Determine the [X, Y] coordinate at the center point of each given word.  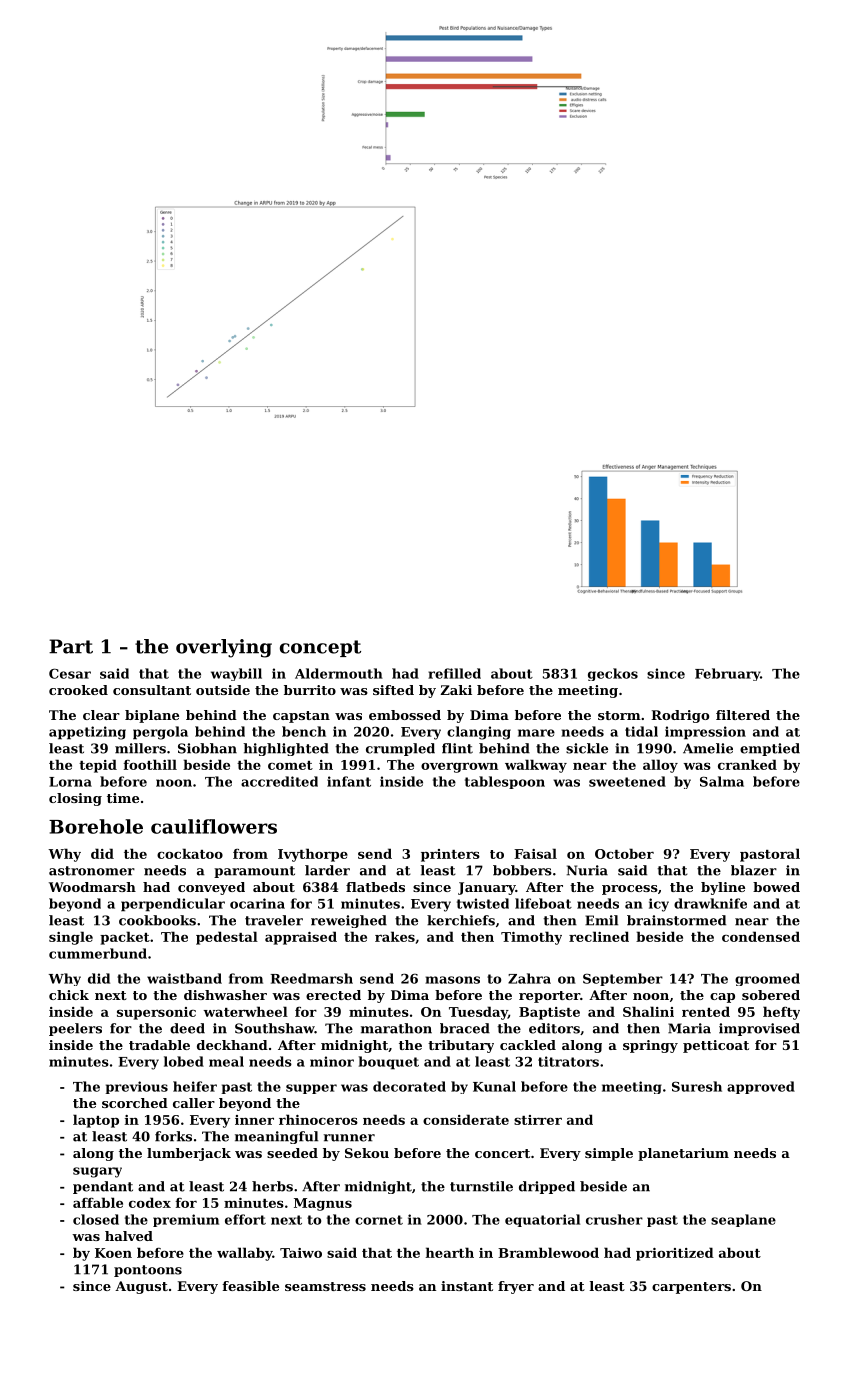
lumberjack [189, 1154]
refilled [454, 673]
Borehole [96, 826]
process [630, 890]
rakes [395, 936]
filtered [743, 715]
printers [450, 855]
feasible [250, 1286]
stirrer [538, 1120]
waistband [184, 978]
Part [71, 646]
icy [659, 905]
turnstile [481, 1186]
